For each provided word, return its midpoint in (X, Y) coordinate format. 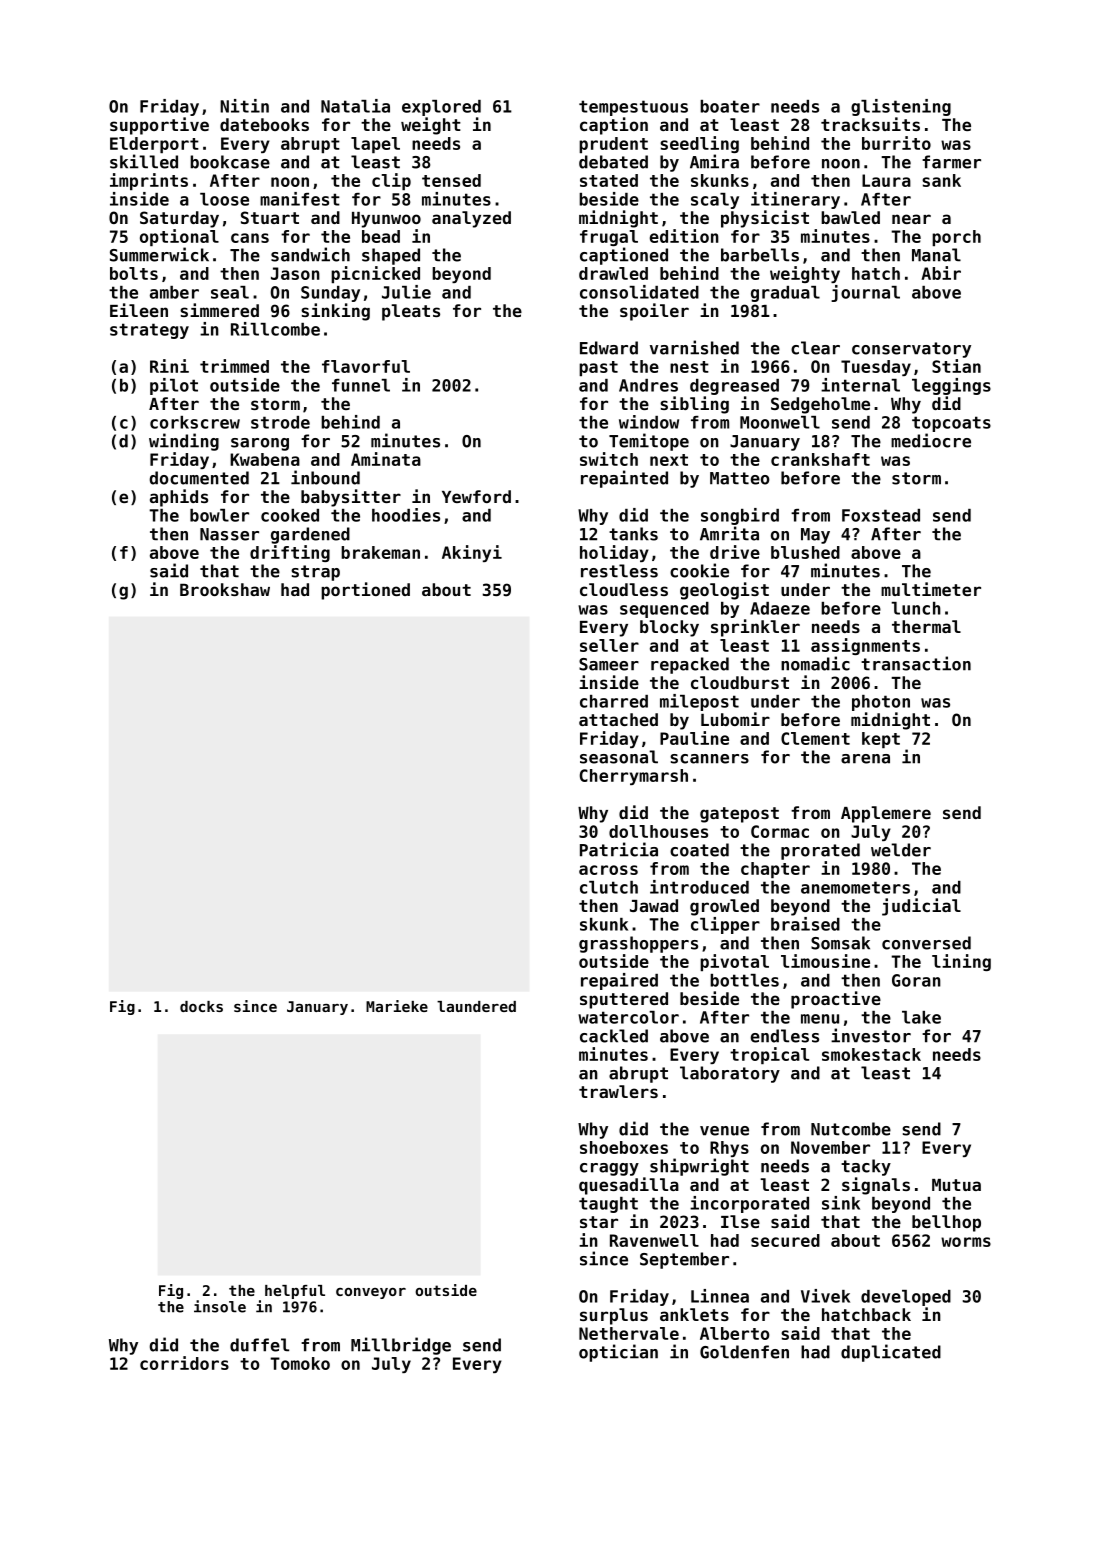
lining (961, 962)
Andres (648, 385)
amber (174, 292)
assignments (865, 646)
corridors (184, 1363)
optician (618, 1353)
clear (815, 348)
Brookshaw (225, 589)
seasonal (619, 757)
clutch (609, 887)
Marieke (397, 1006)
